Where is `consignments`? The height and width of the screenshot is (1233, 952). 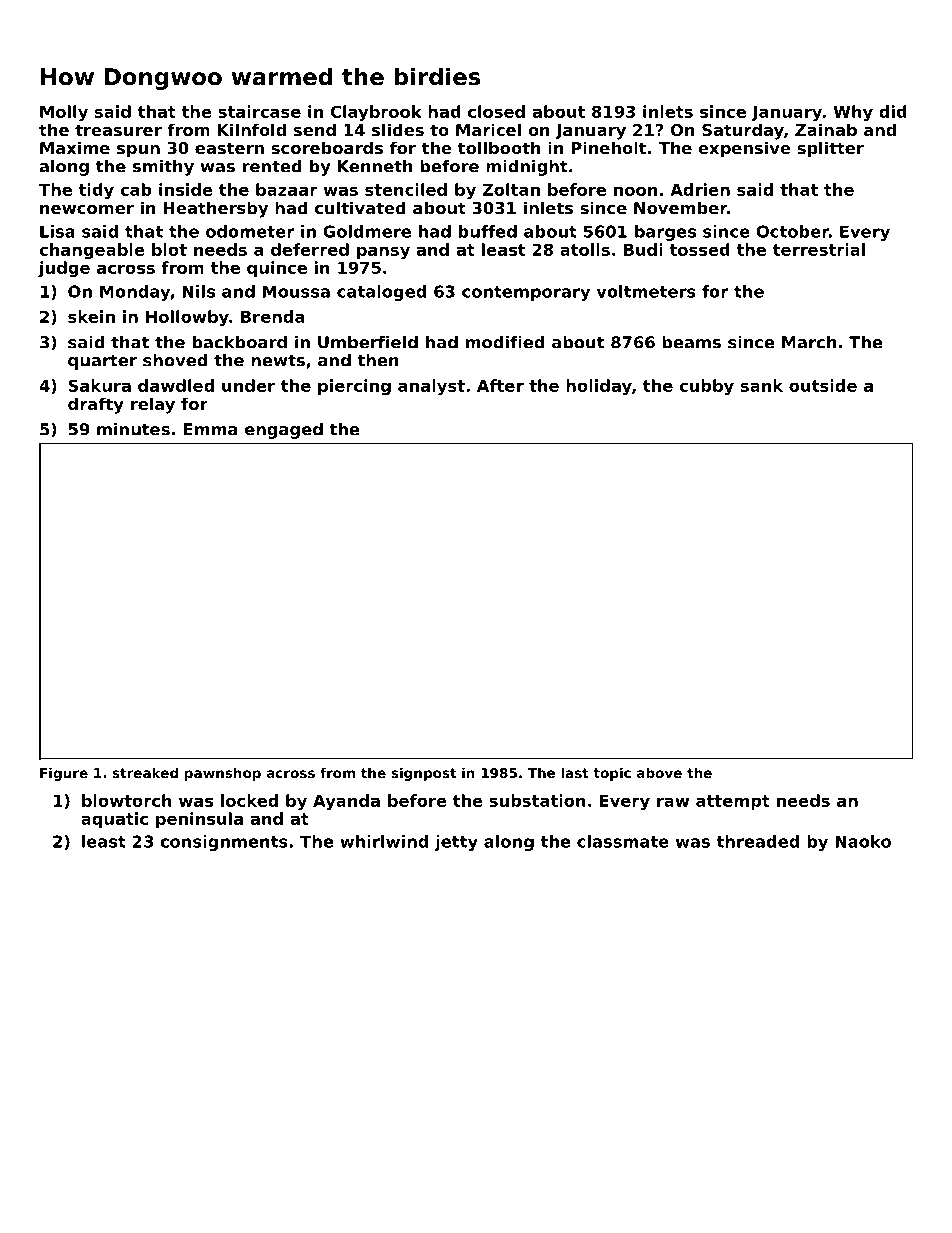 consignments is located at coordinates (224, 843).
